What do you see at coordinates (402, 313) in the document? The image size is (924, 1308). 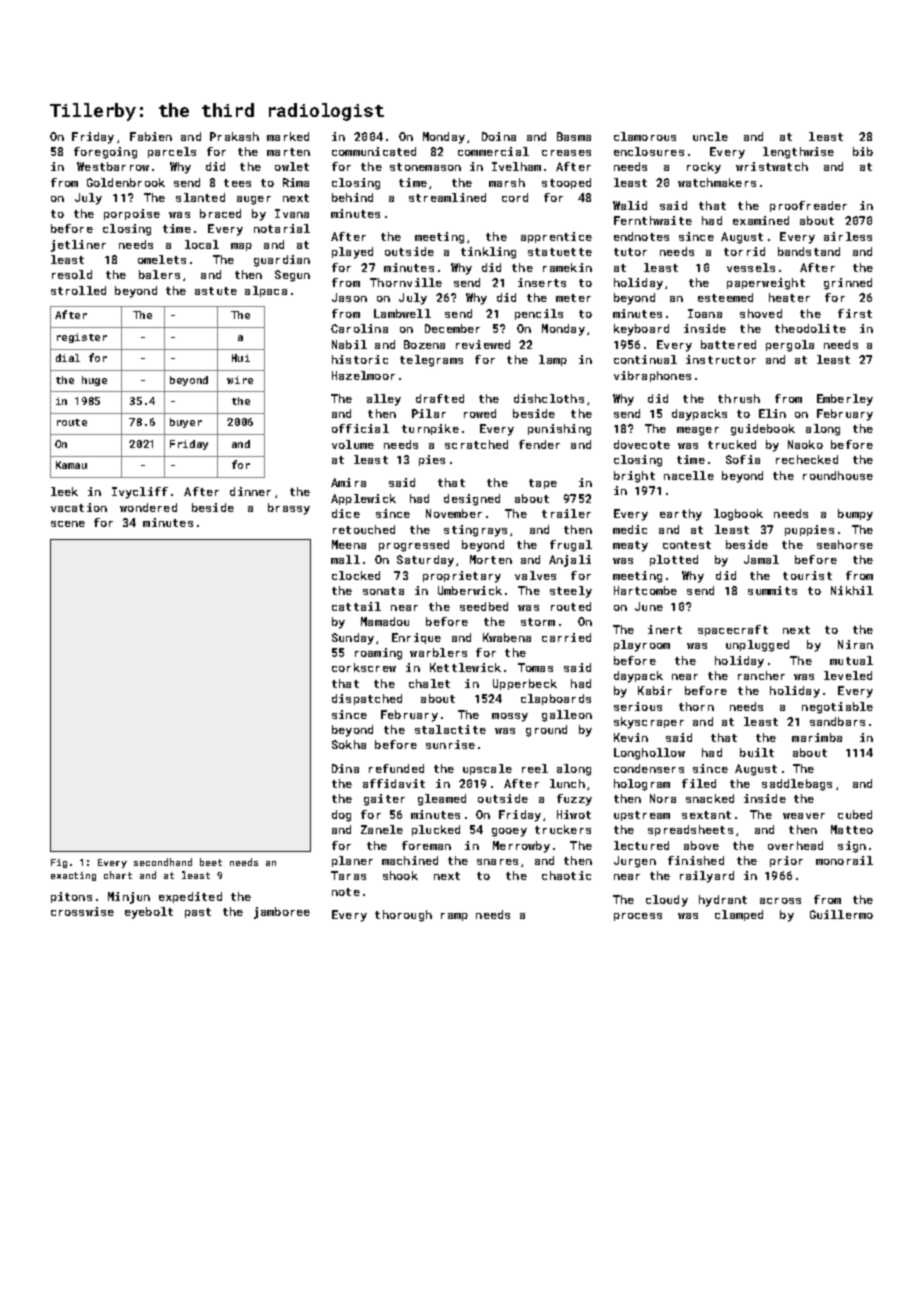 I see `Lambwell` at bounding box center [402, 313].
